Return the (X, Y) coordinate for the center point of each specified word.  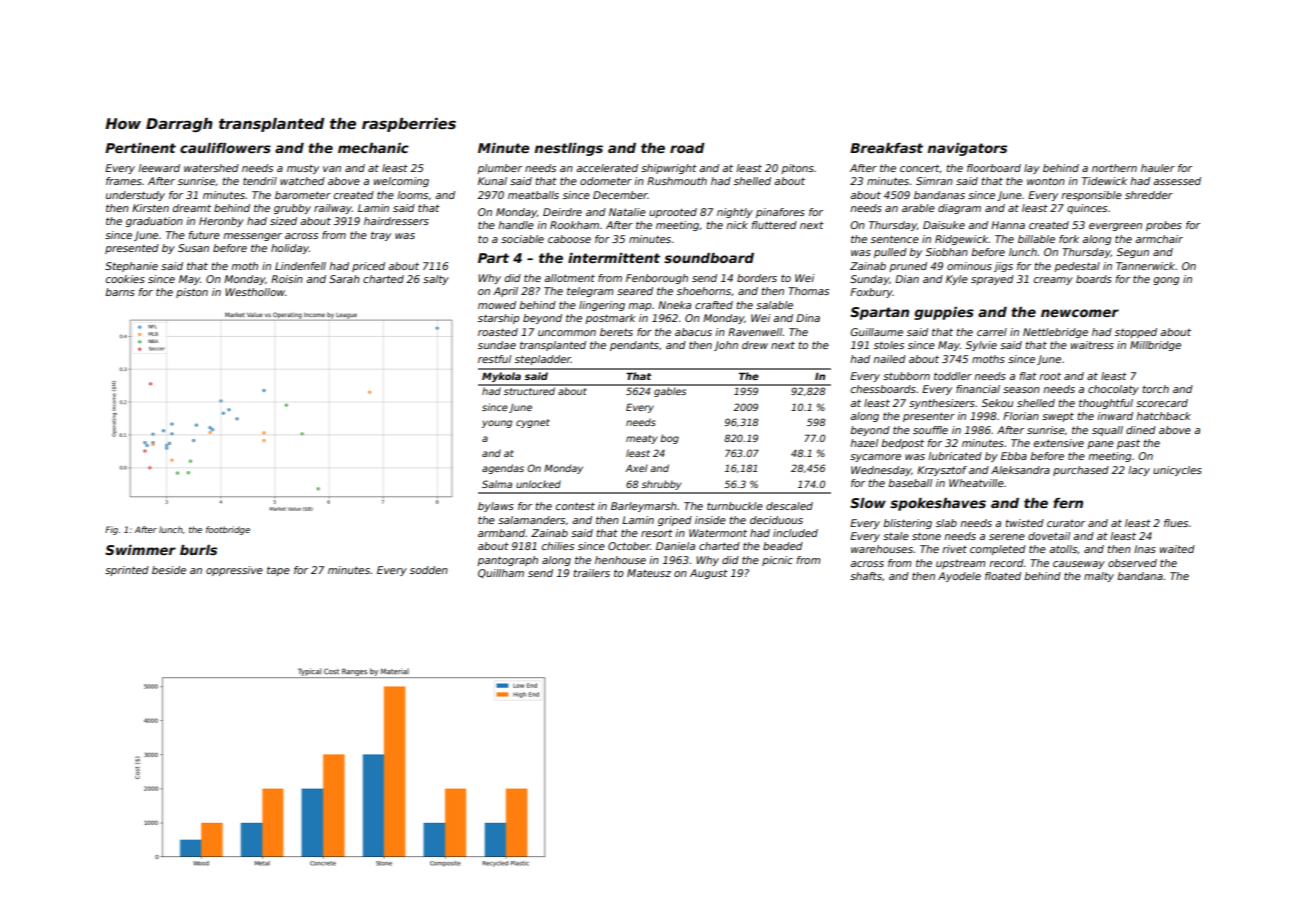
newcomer (1080, 313)
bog (669, 439)
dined (1141, 430)
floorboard (994, 168)
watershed (211, 168)
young (497, 424)
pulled (890, 253)
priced (368, 267)
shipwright (669, 169)
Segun (1133, 253)
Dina (808, 318)
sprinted (127, 571)
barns (120, 292)
